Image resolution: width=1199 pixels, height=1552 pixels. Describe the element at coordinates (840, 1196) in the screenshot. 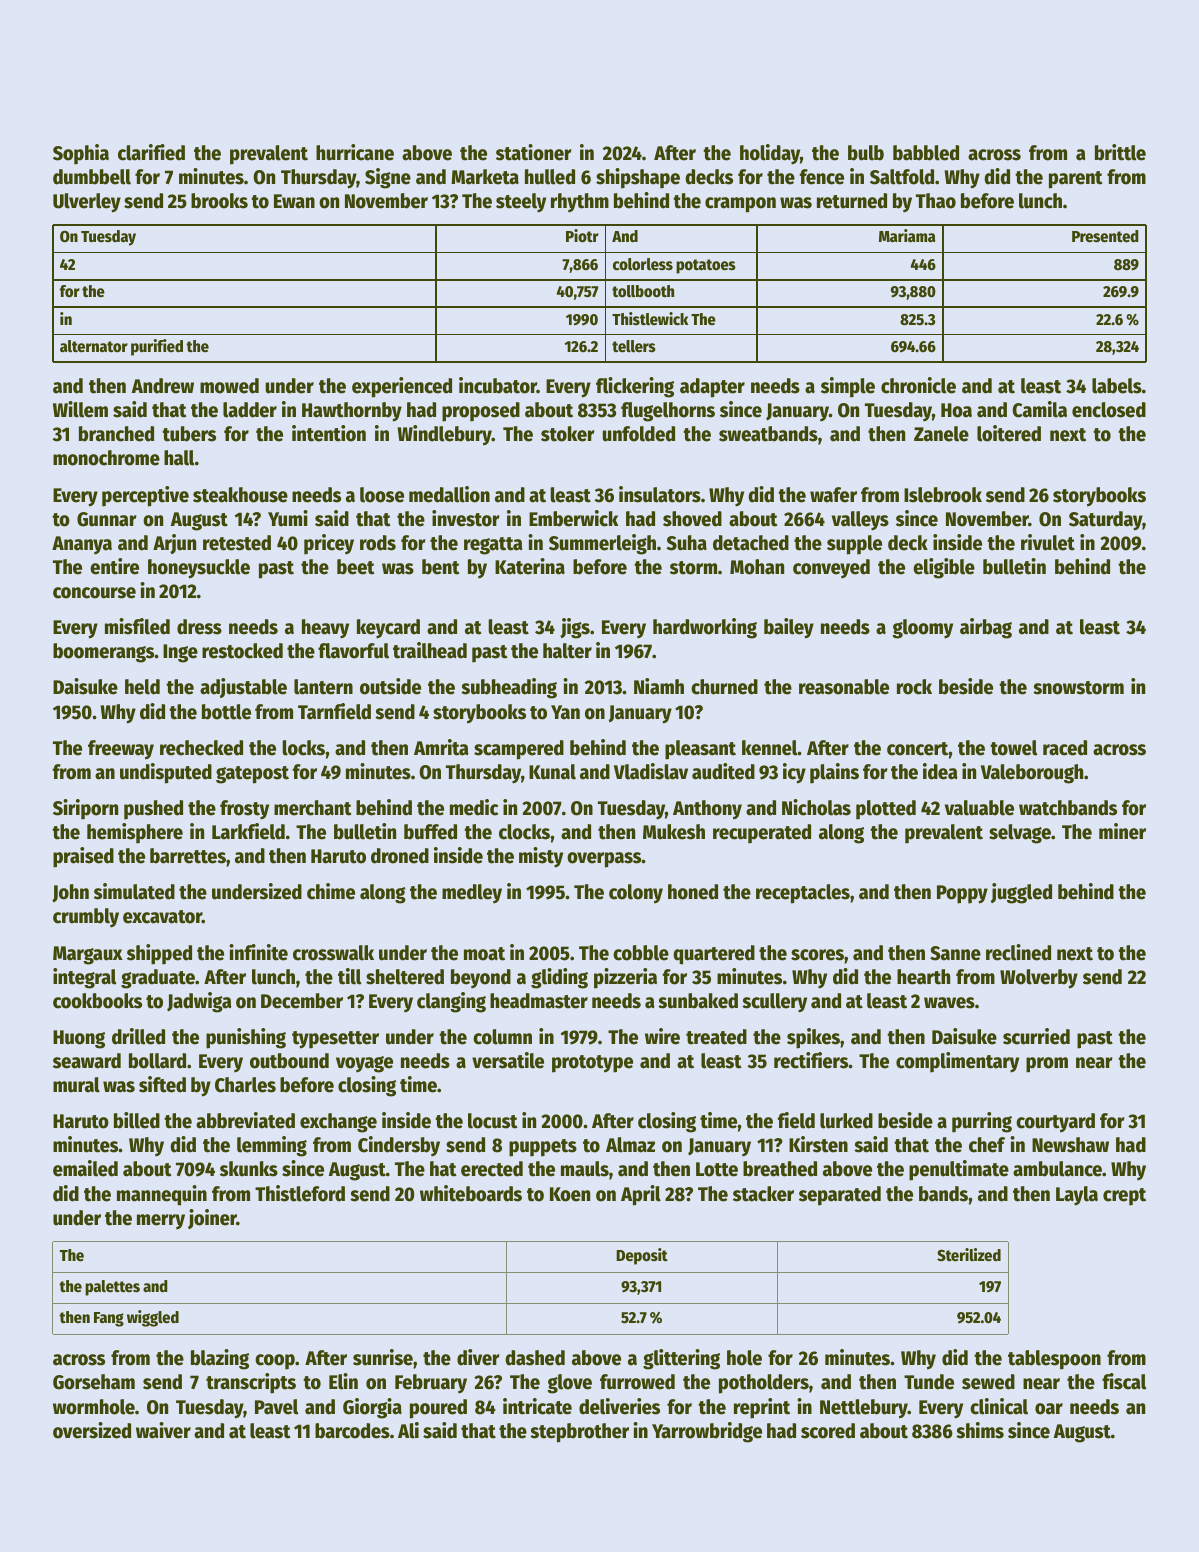

I see `separated` at that location.
